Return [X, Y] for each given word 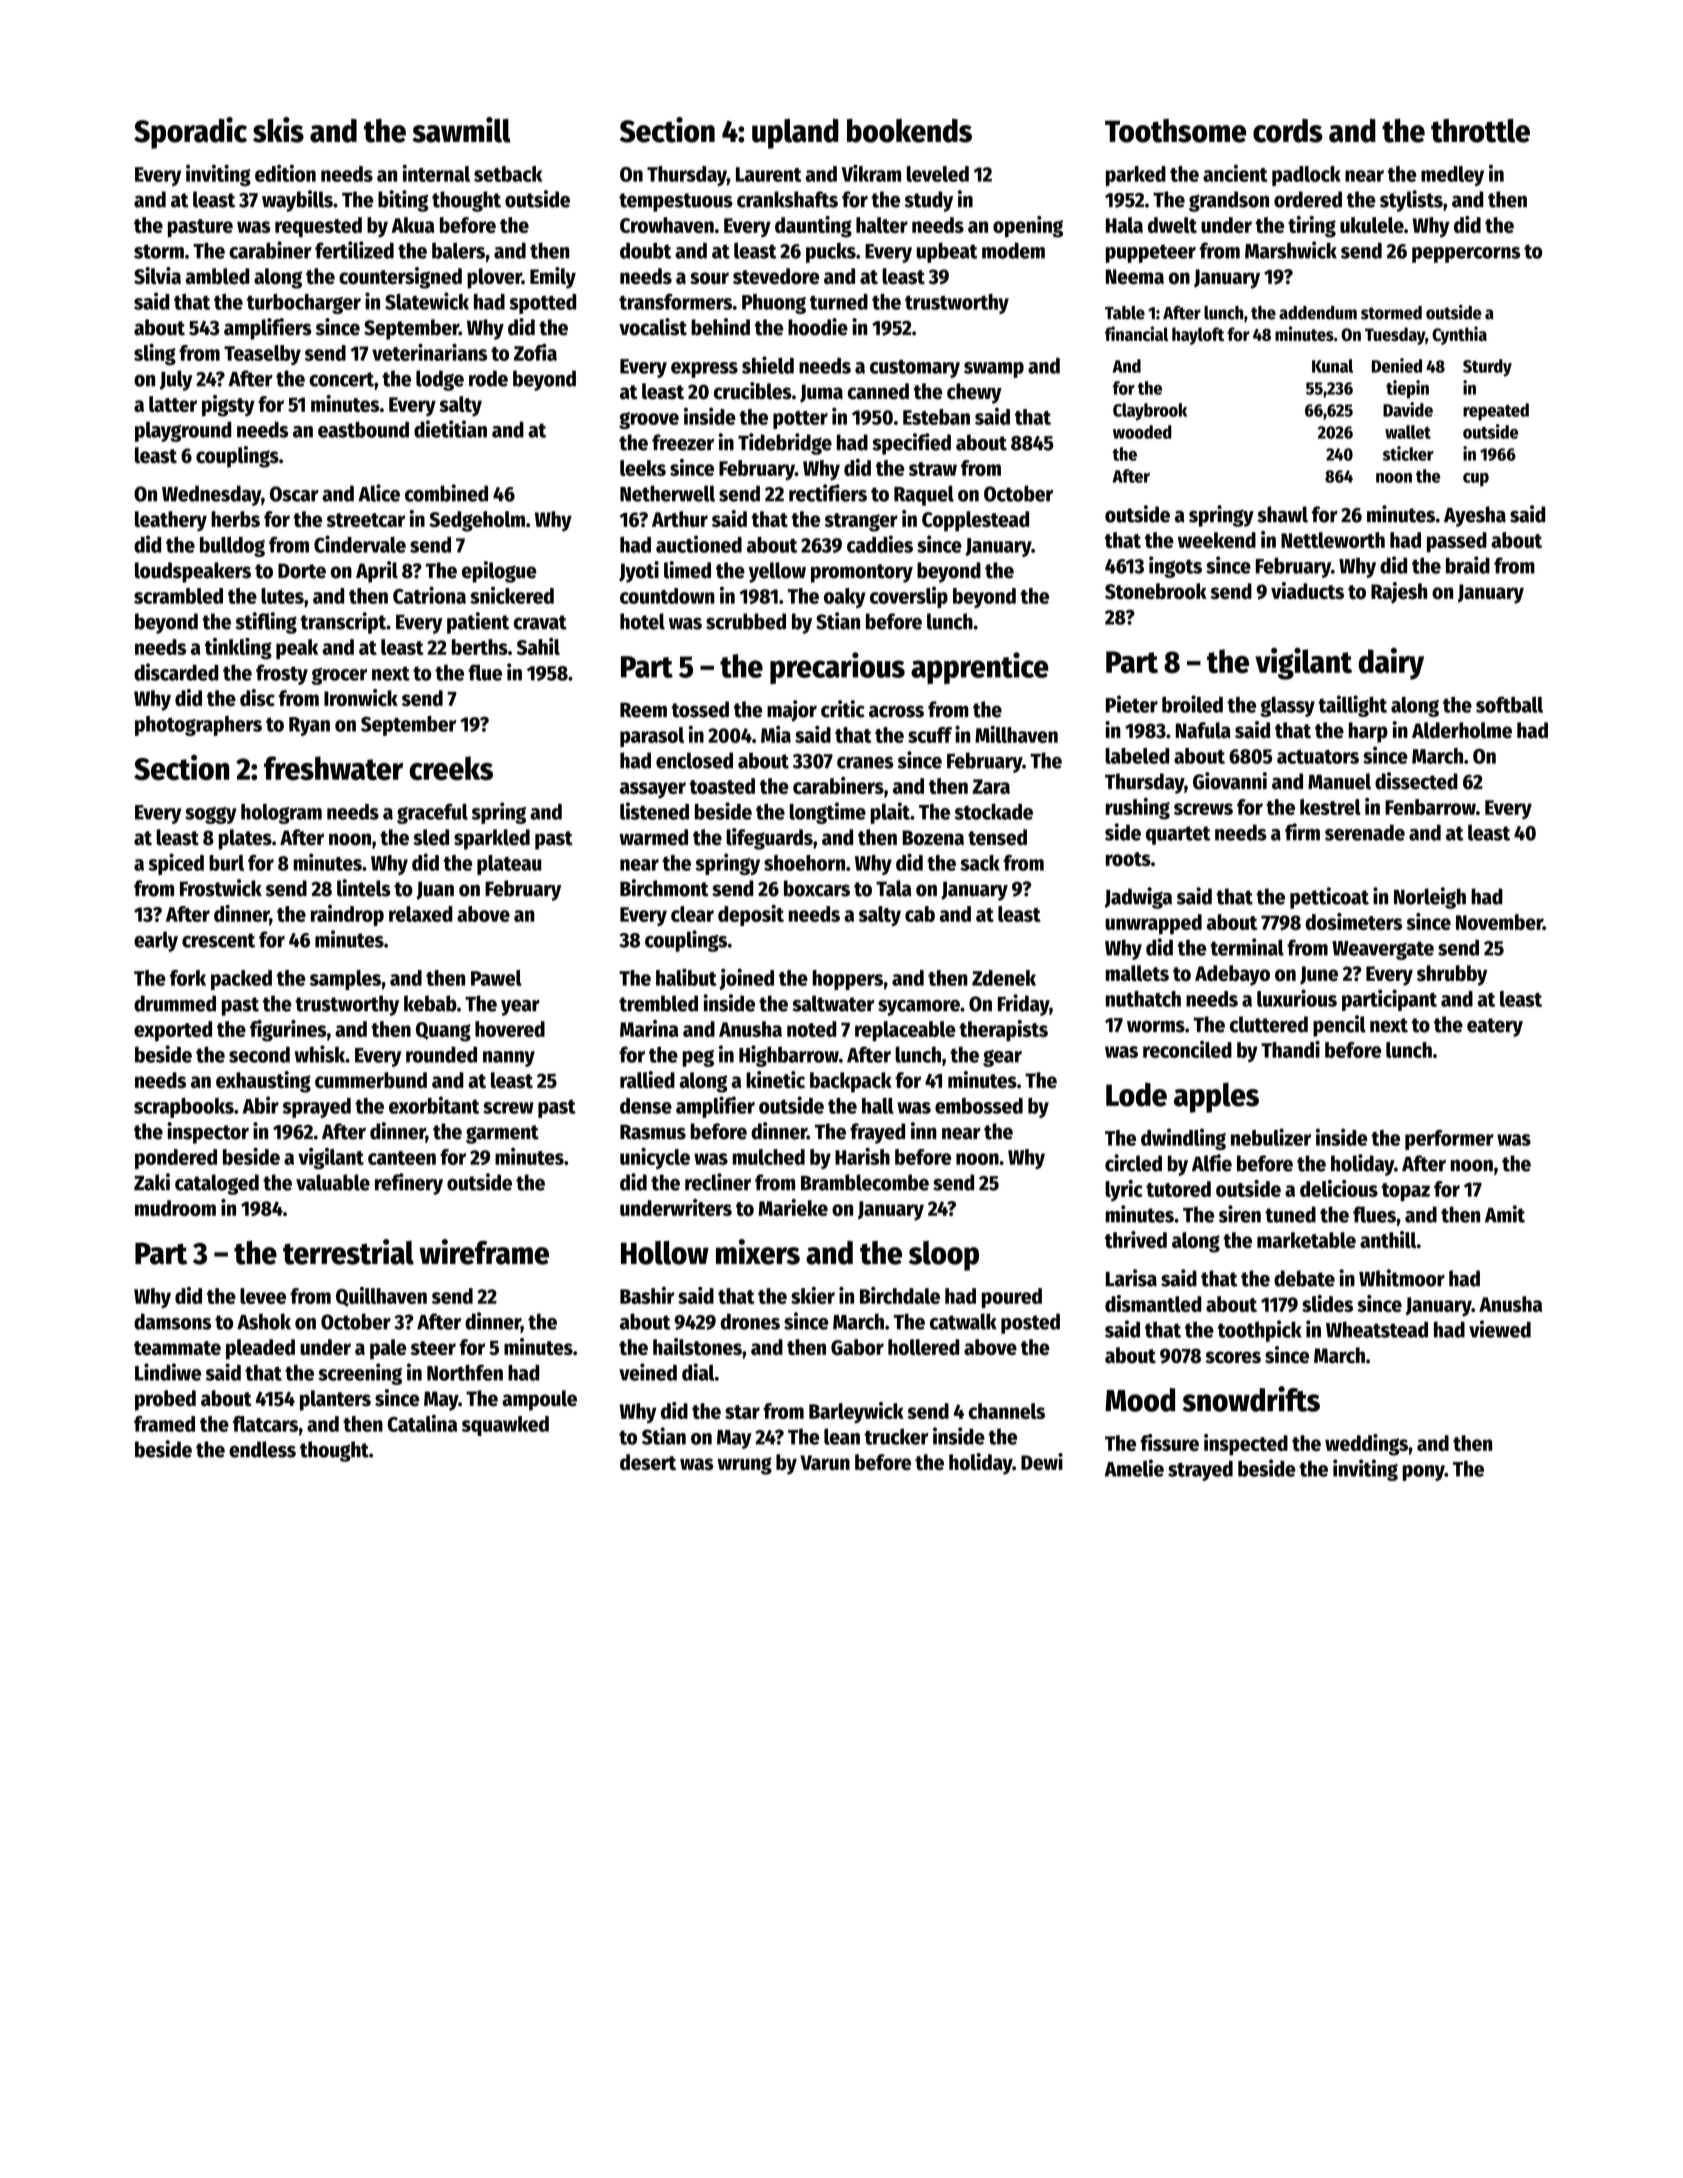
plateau [509, 865]
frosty [282, 674]
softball [1509, 704]
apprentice [980, 668]
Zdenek [1004, 978]
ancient [1235, 173]
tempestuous [676, 202]
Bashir [647, 1295]
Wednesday [211, 495]
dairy [1391, 663]
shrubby [1452, 975]
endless [262, 1449]
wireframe [484, 1252]
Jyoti [639, 572]
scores [1233, 1357]
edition [285, 173]
